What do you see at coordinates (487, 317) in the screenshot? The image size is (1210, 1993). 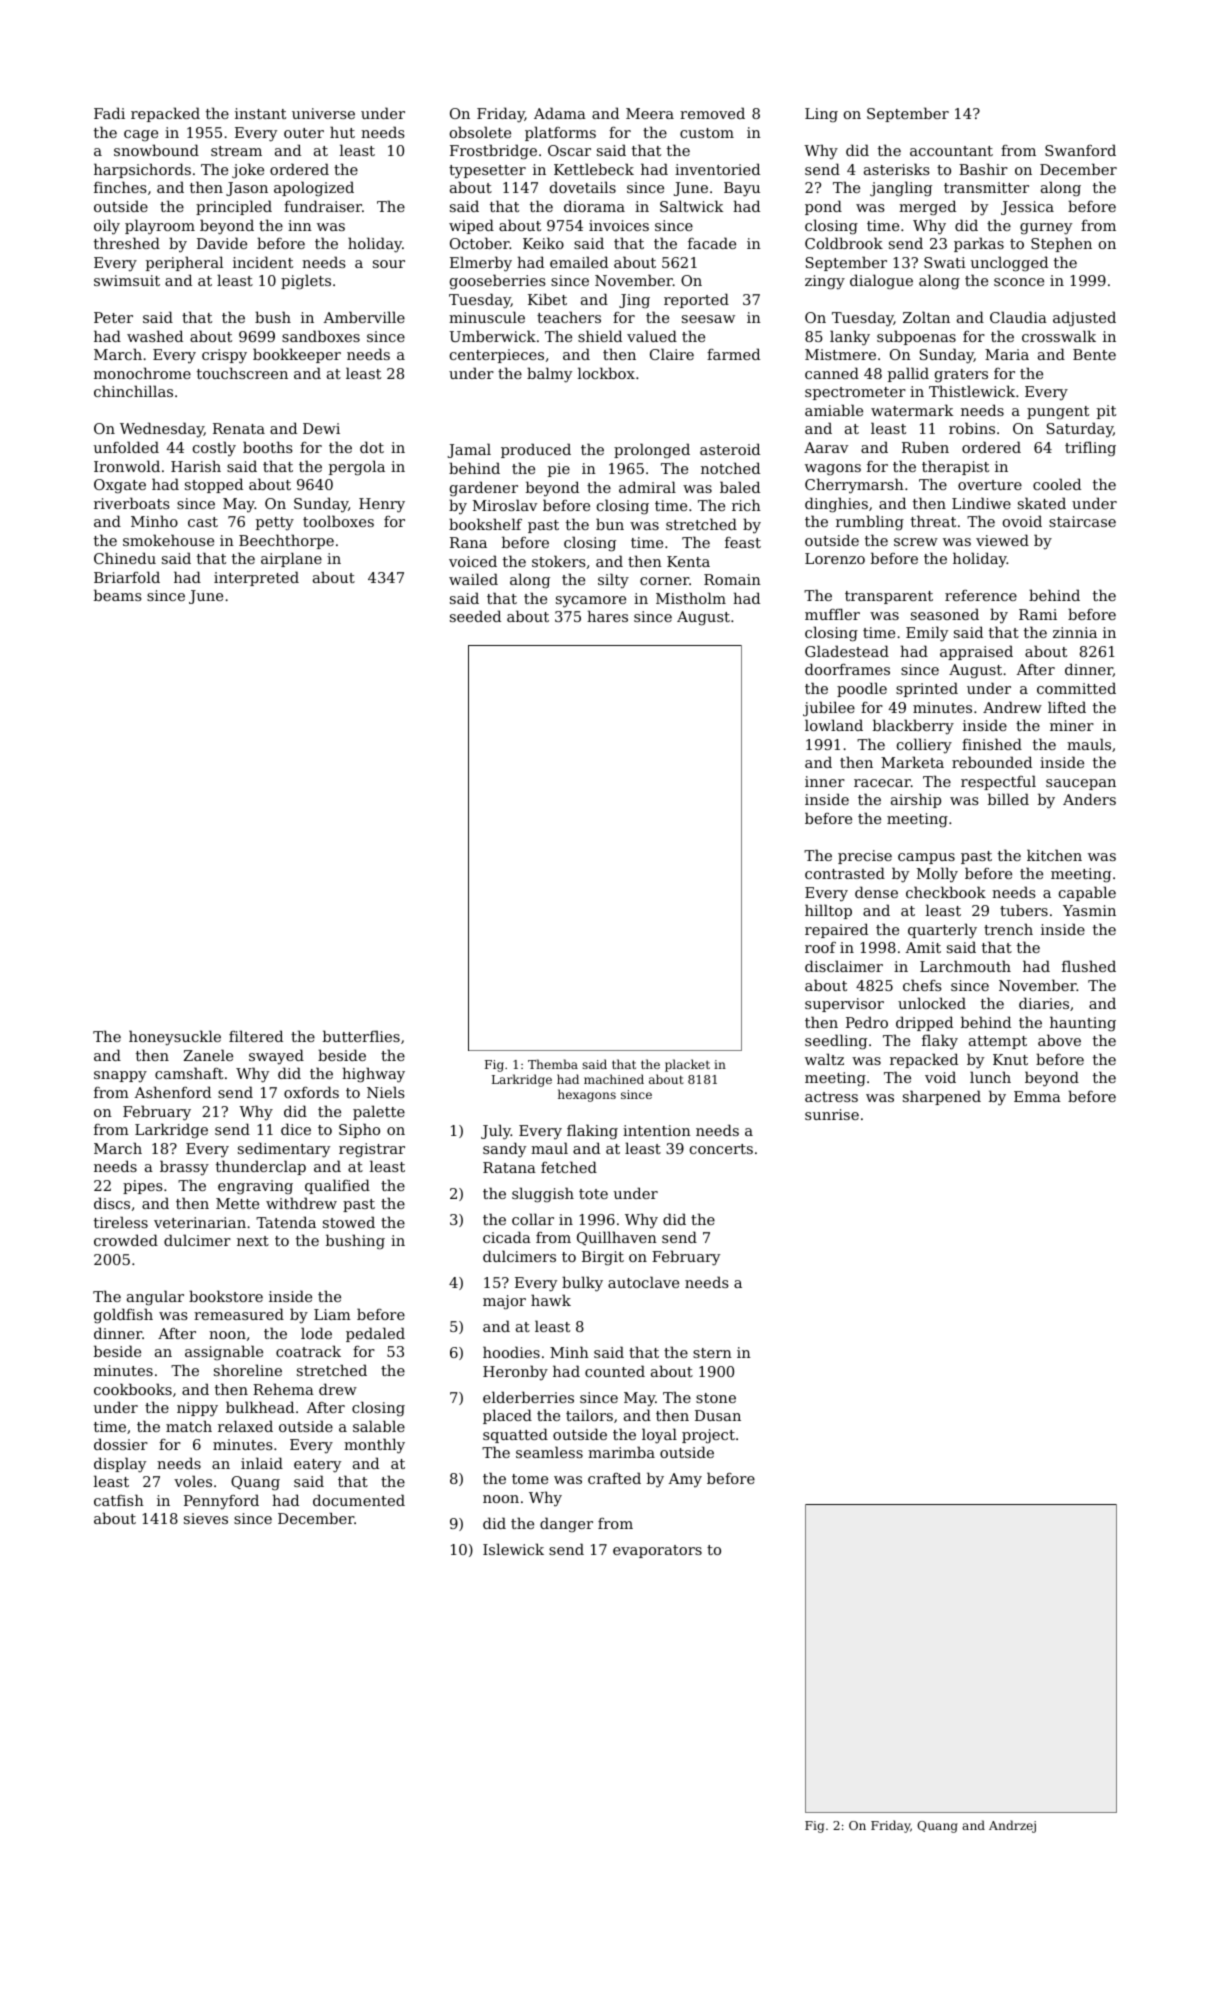 I see `minuscule` at bounding box center [487, 317].
